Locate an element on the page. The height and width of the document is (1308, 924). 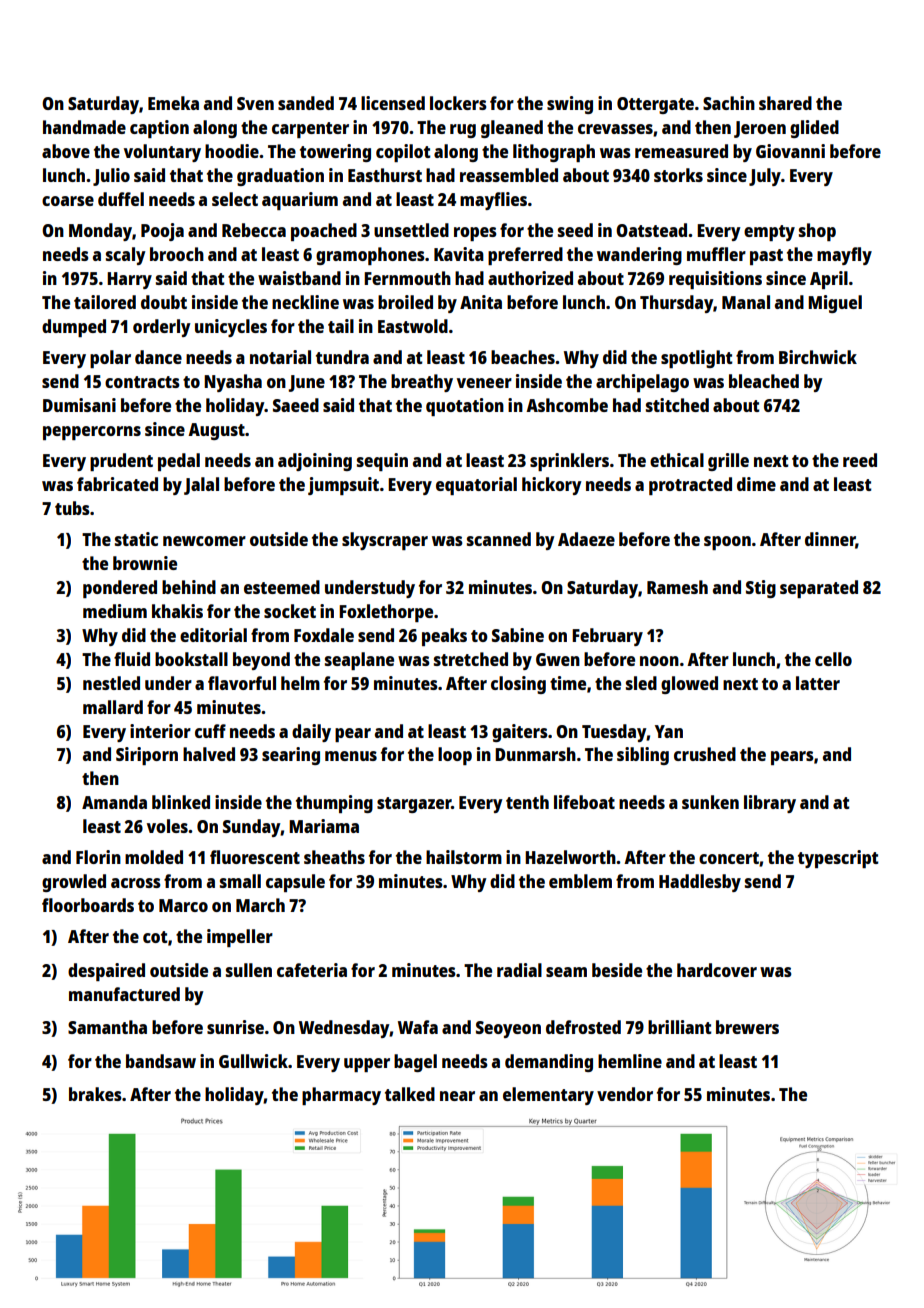
Wafa is located at coordinates (418, 1027).
